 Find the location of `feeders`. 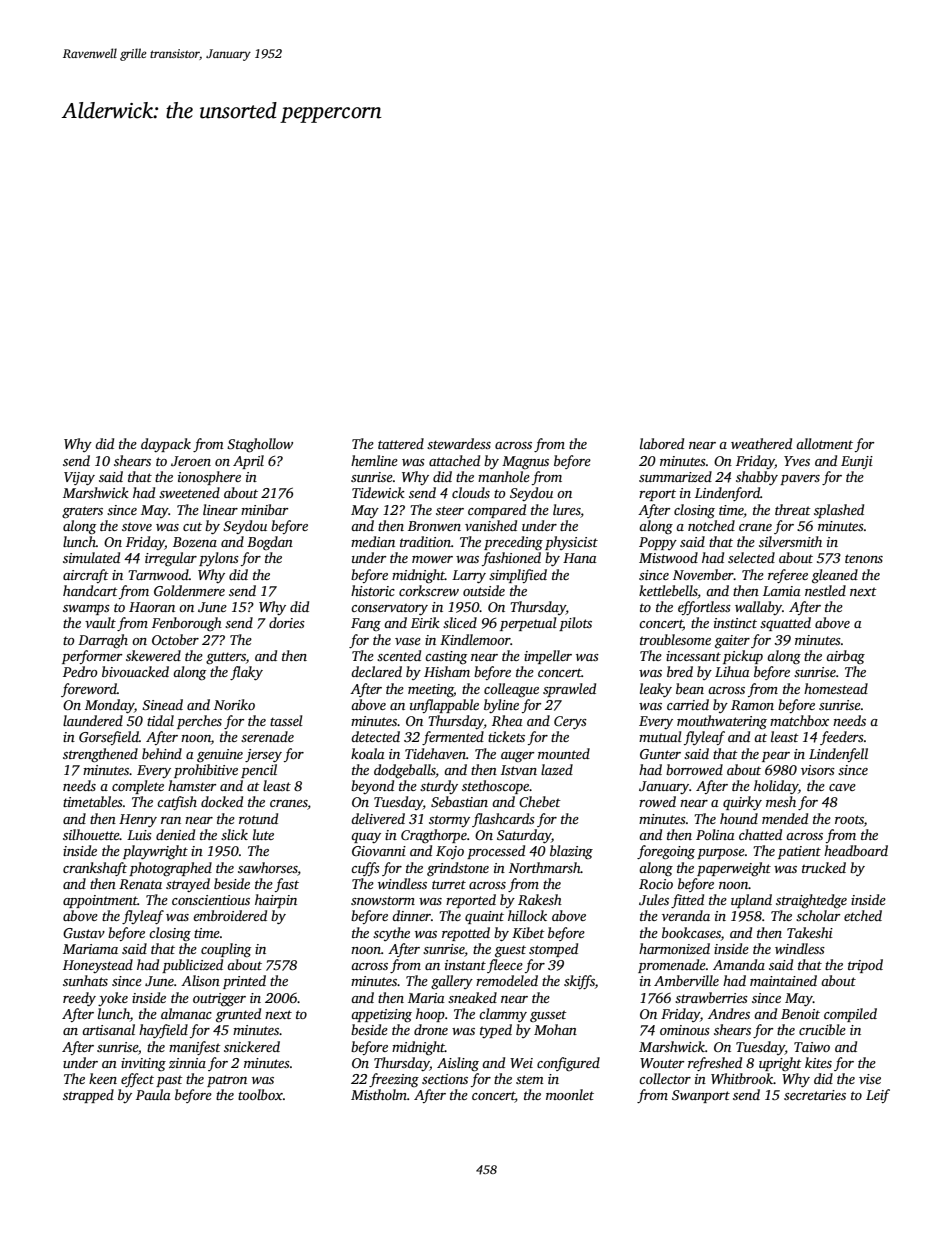

feeders is located at coordinates (842, 738).
